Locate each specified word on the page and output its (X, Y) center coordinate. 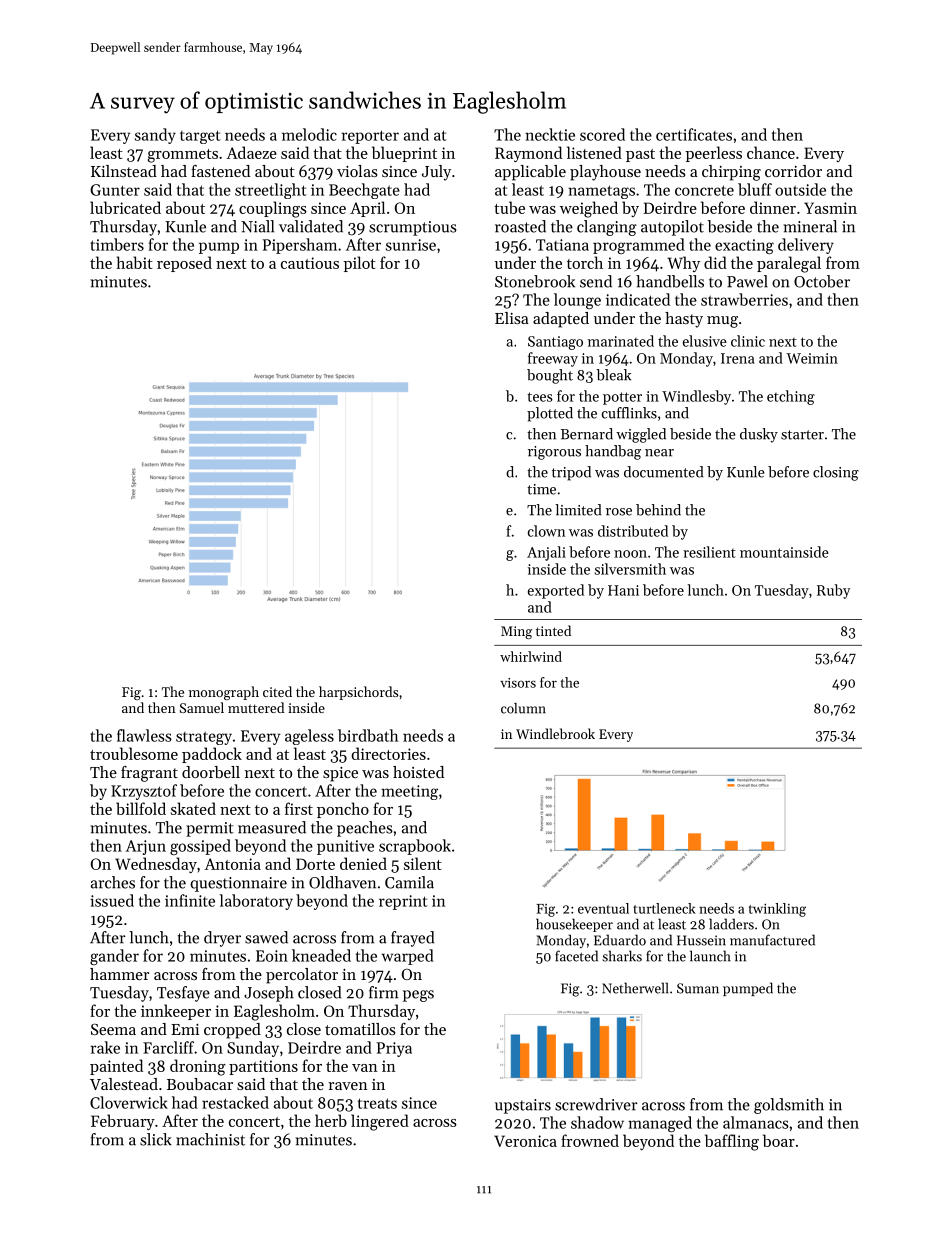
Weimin (812, 358)
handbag (613, 452)
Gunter (115, 190)
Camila (409, 882)
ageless (309, 737)
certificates (694, 134)
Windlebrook (555, 733)
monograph (224, 693)
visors (518, 683)
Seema (113, 1029)
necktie (550, 134)
